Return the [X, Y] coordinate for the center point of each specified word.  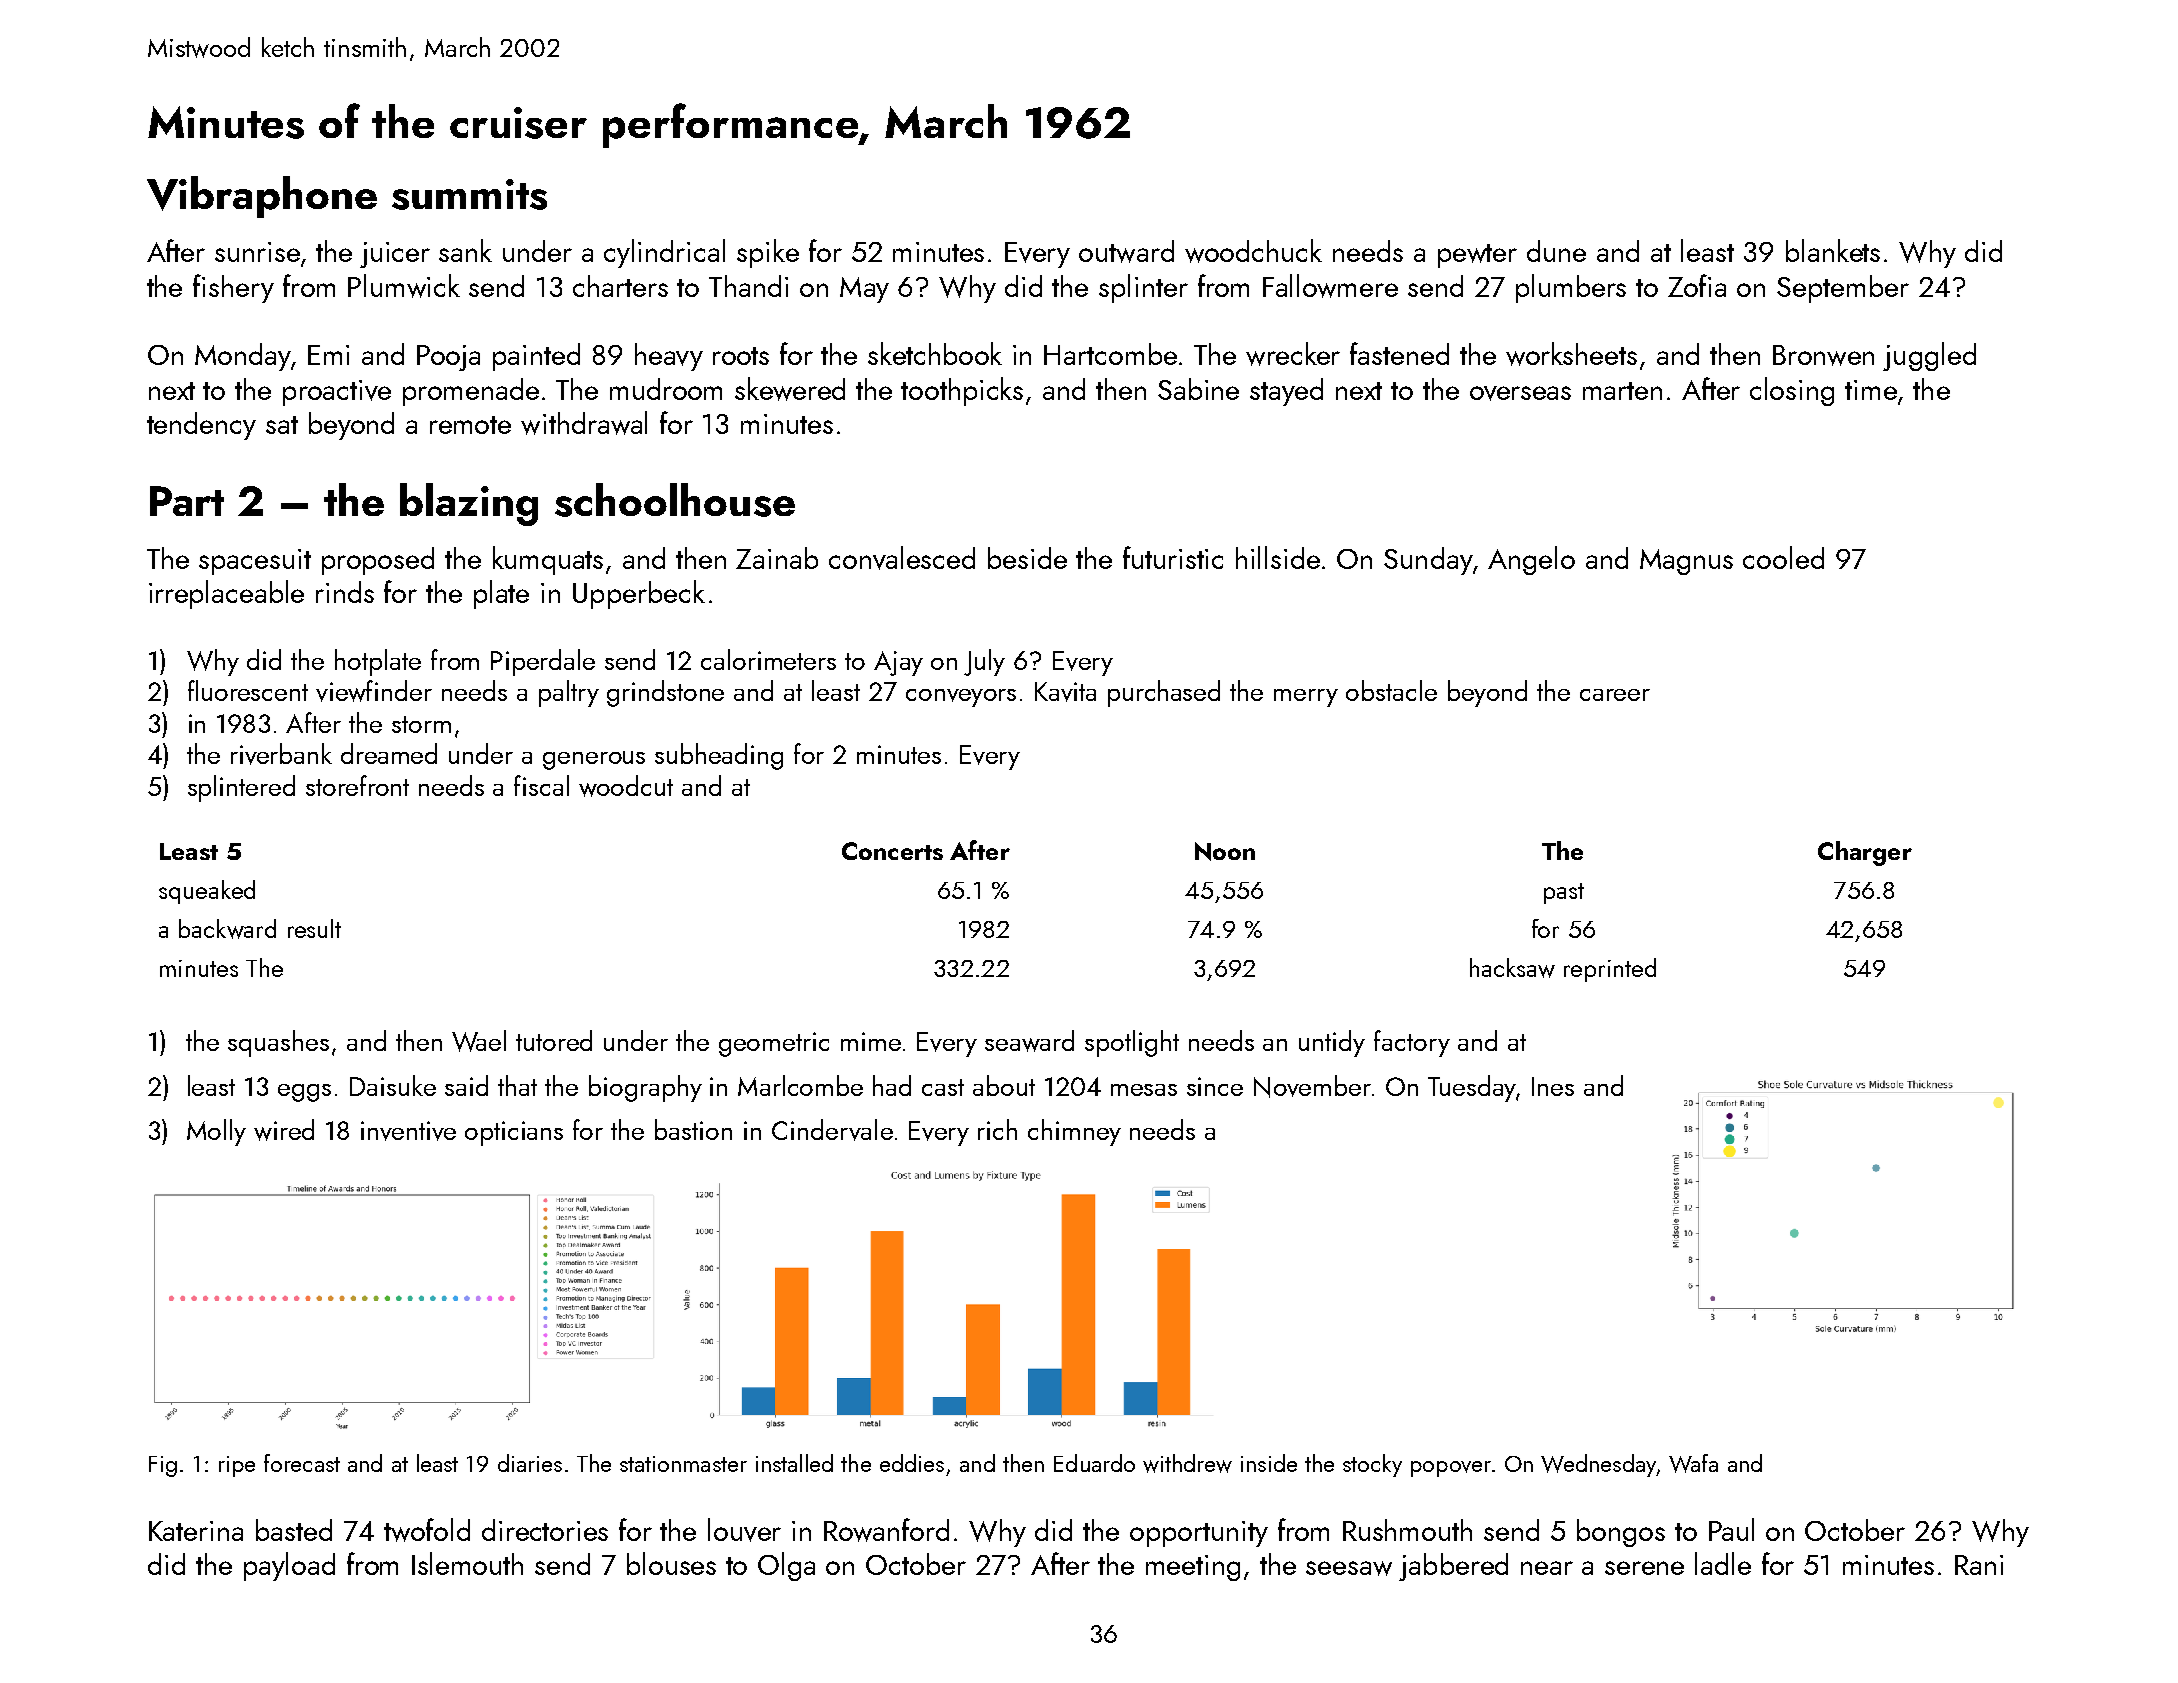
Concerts [892, 851]
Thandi [748, 286]
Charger [1865, 853]
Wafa [1693, 1463]
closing [1792, 391]
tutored [554, 1040]
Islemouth [467, 1563]
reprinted [1610, 970]
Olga [786, 1566]
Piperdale [543, 662]
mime [871, 1041]
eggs [304, 1093]
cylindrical [664, 253]
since [1215, 1086]
